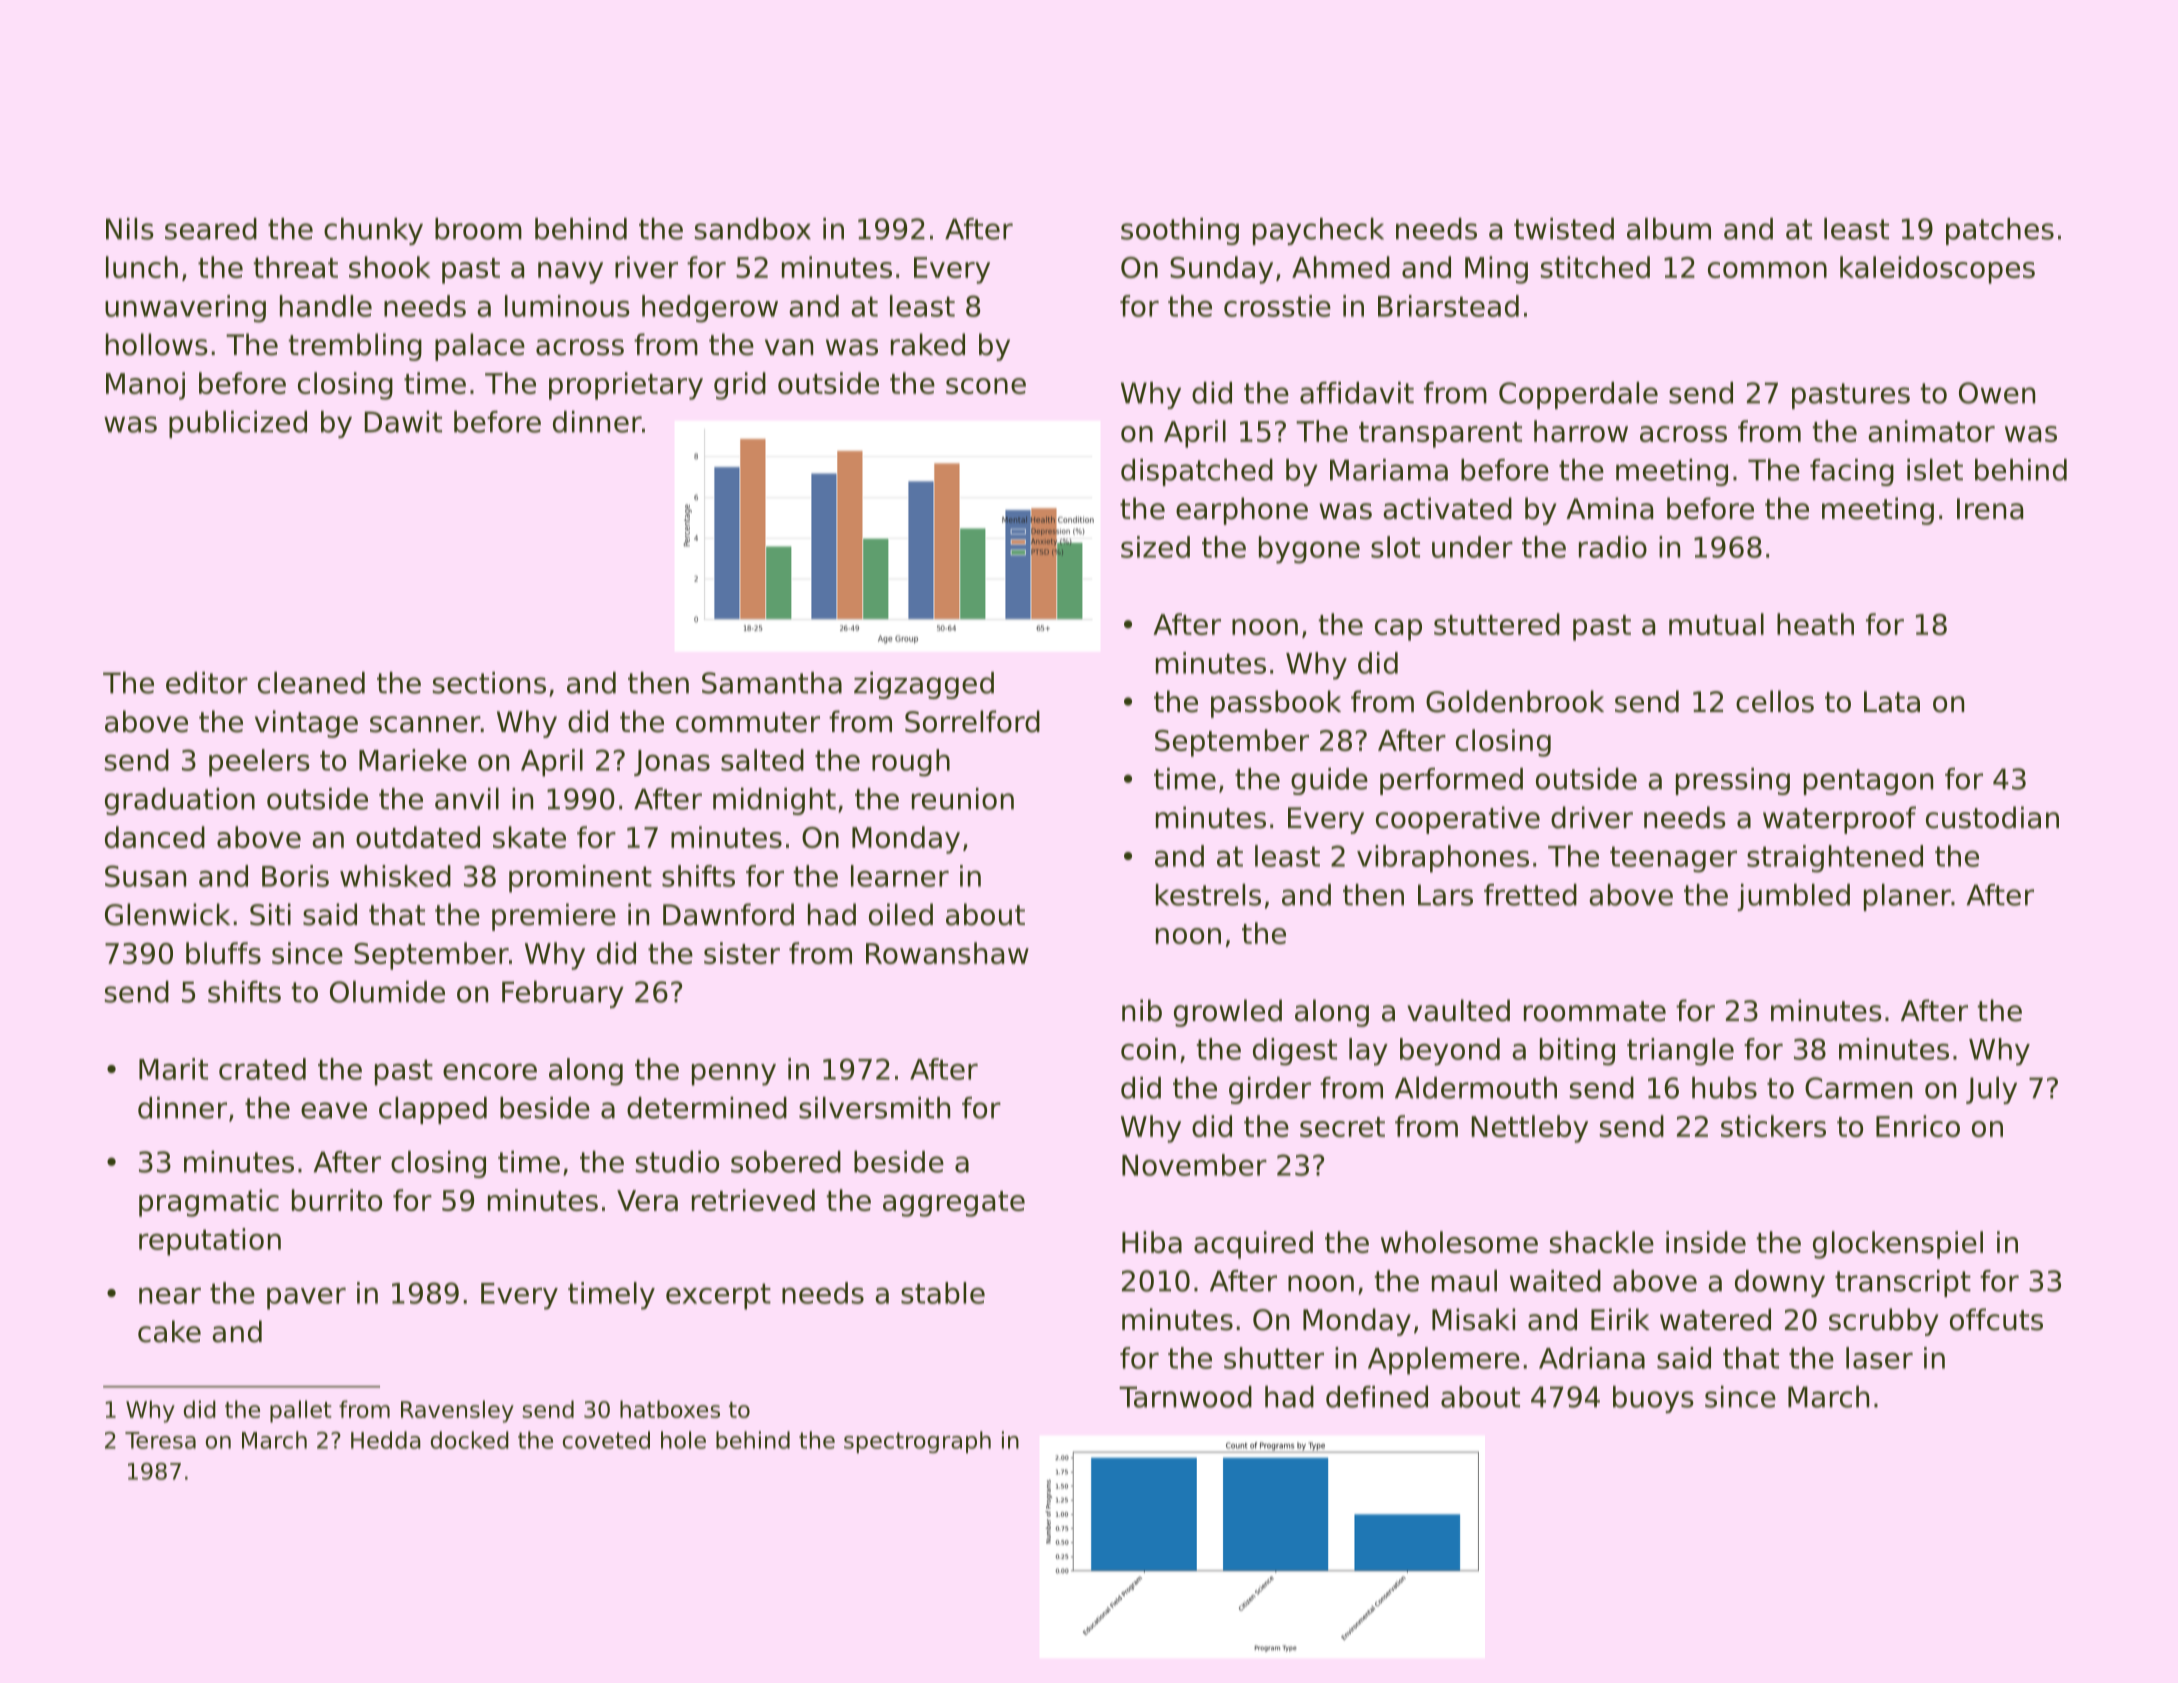  I want to click on dispatched, so click(1197, 472).
